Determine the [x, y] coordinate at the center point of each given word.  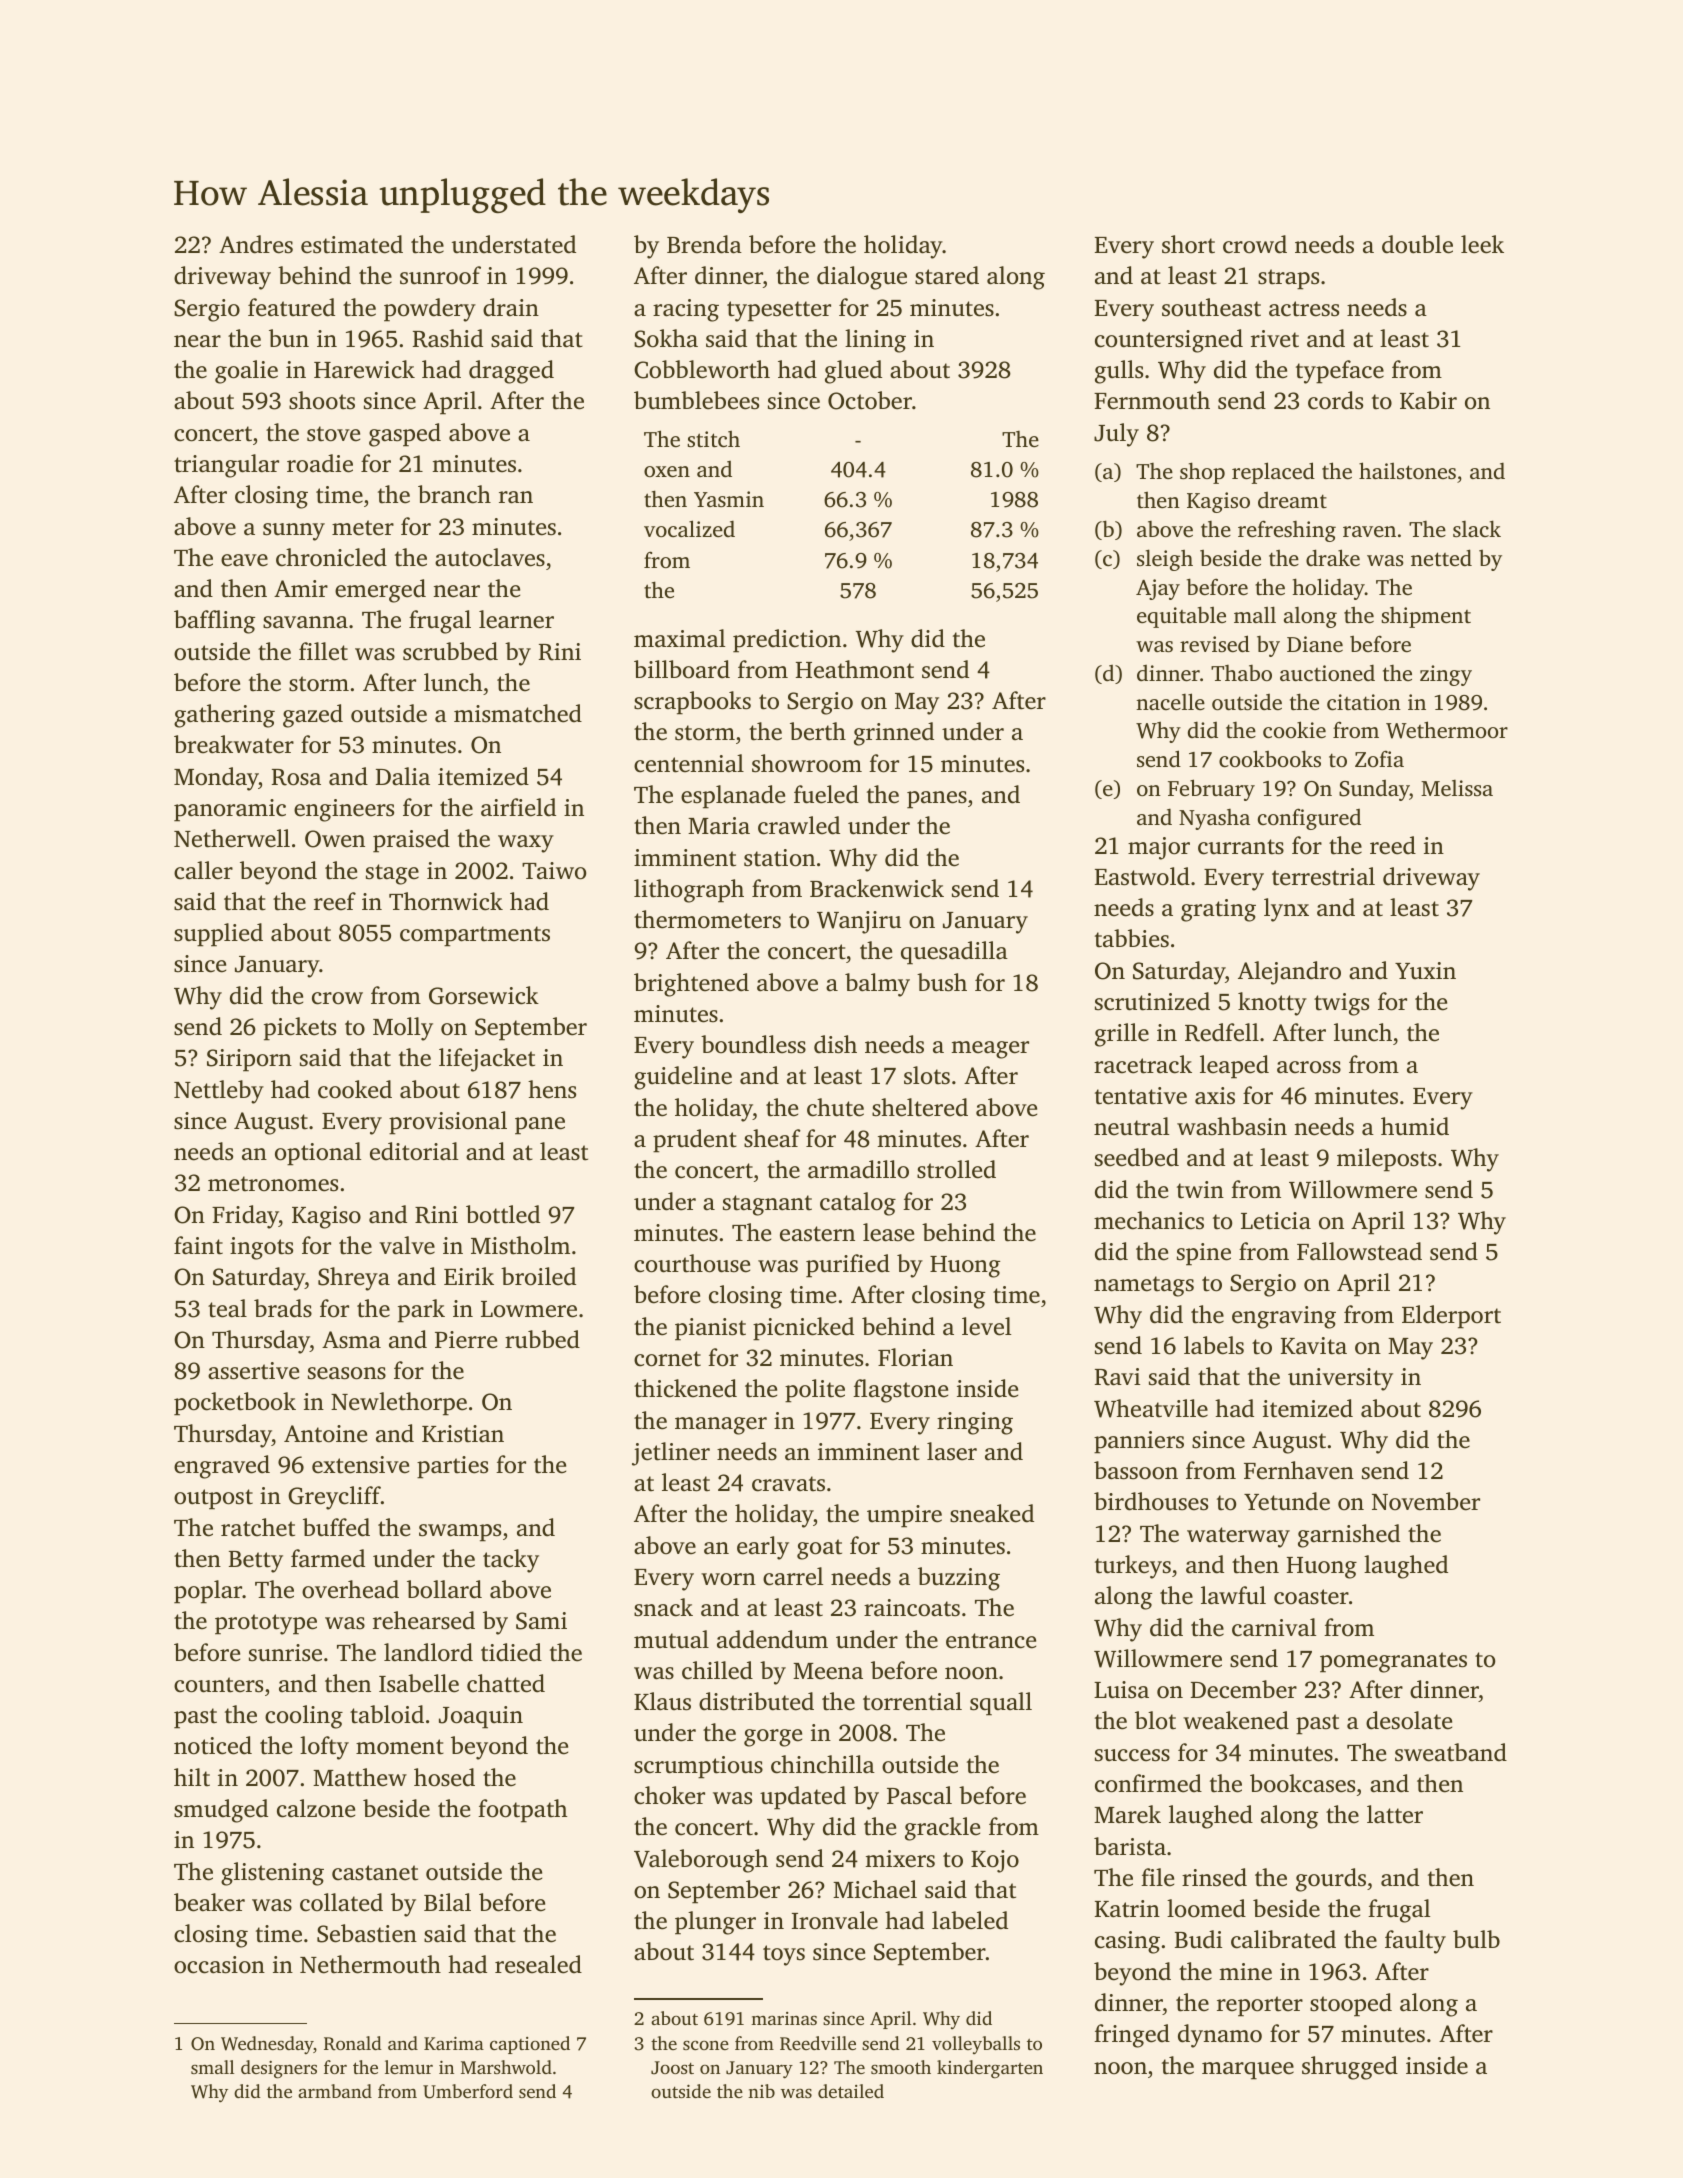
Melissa [1457, 788]
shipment [1426, 617]
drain [511, 307]
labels [1214, 1345]
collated [341, 1902]
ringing [975, 1423]
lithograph [689, 891]
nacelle [1170, 701]
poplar [208, 1592]
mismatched [518, 713]
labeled [970, 1920]
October [870, 400]
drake [1333, 557]
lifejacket [487, 1060]
